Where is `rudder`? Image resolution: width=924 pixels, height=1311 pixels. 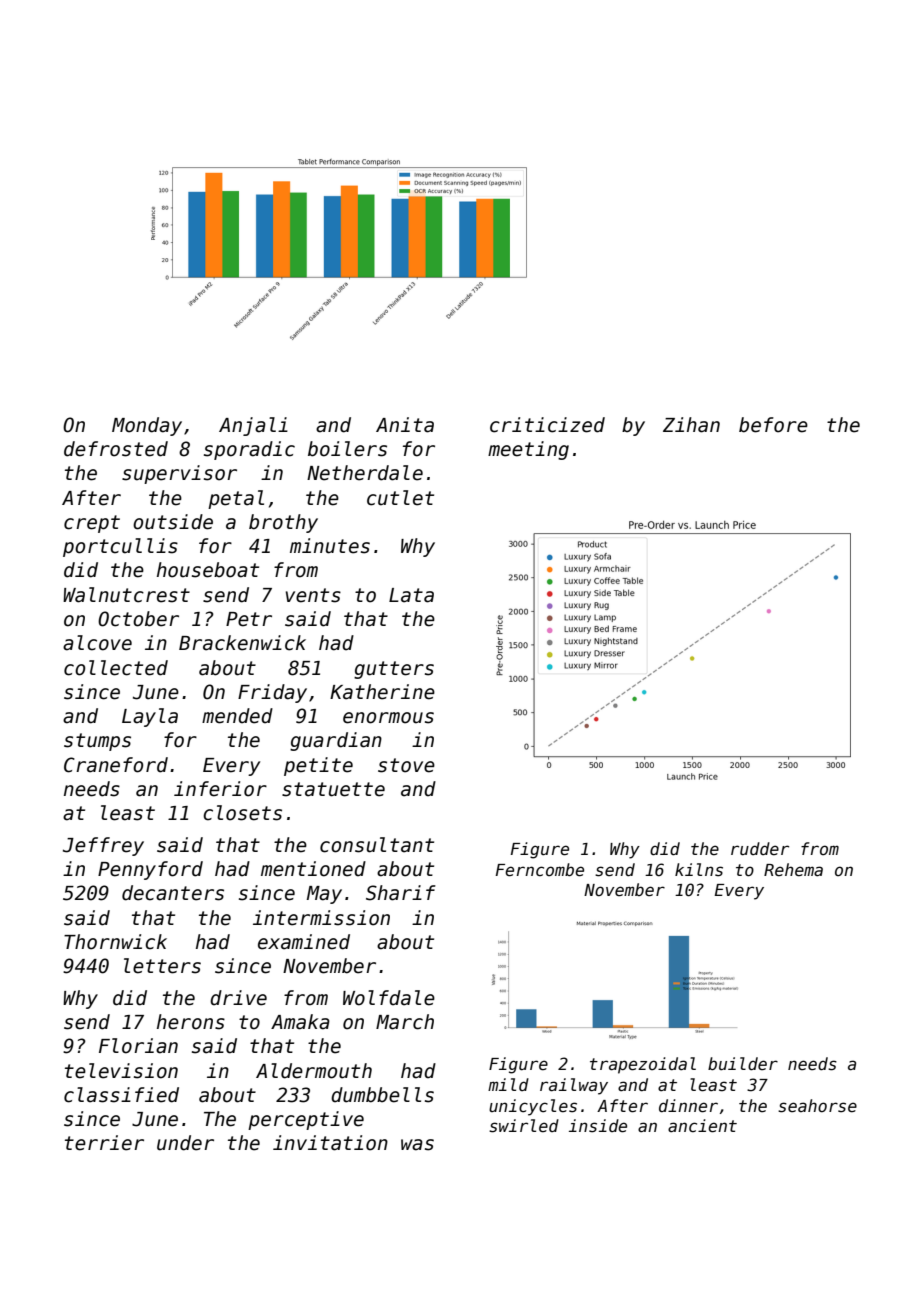
rudder is located at coordinates (760, 849).
